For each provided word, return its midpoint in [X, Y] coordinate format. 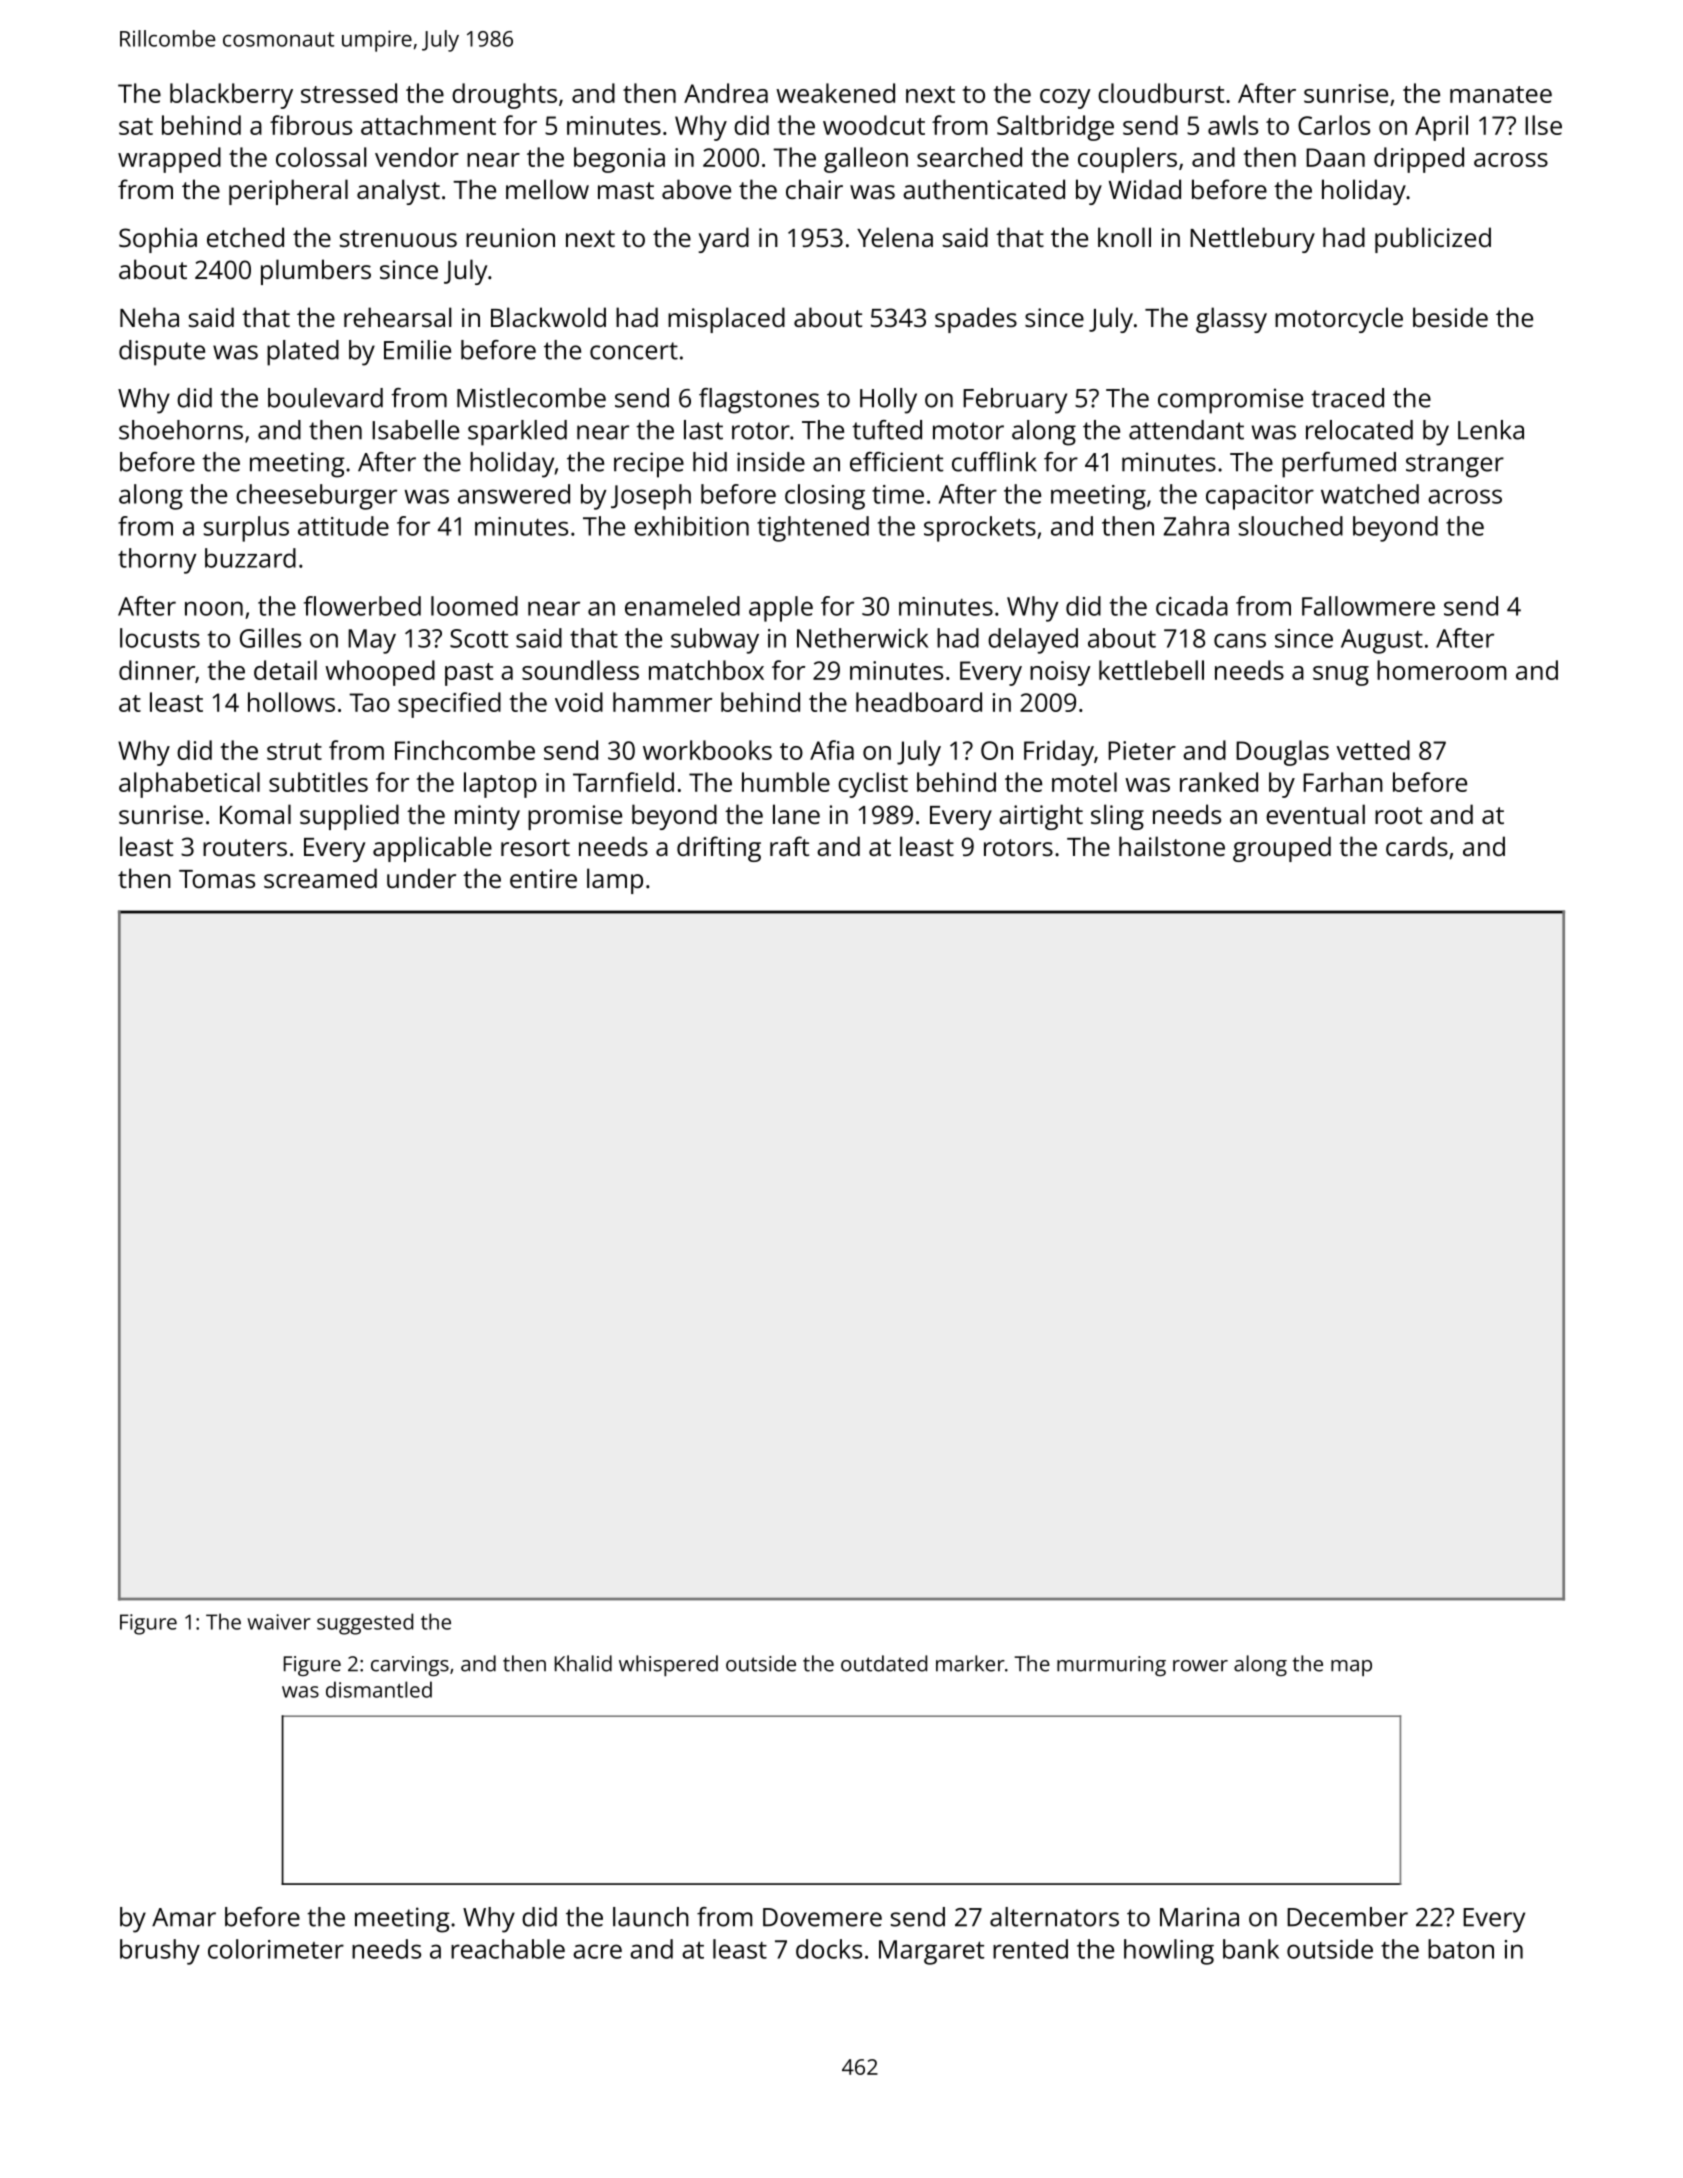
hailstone [1172, 846]
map [1351, 1668]
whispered [668, 1665]
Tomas [217, 879]
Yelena [895, 237]
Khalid [583, 1663]
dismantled [379, 1689]
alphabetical [189, 785]
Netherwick [862, 638]
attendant [1186, 430]
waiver [279, 1622]
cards [1417, 846]
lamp [615, 881]
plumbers [316, 272]
